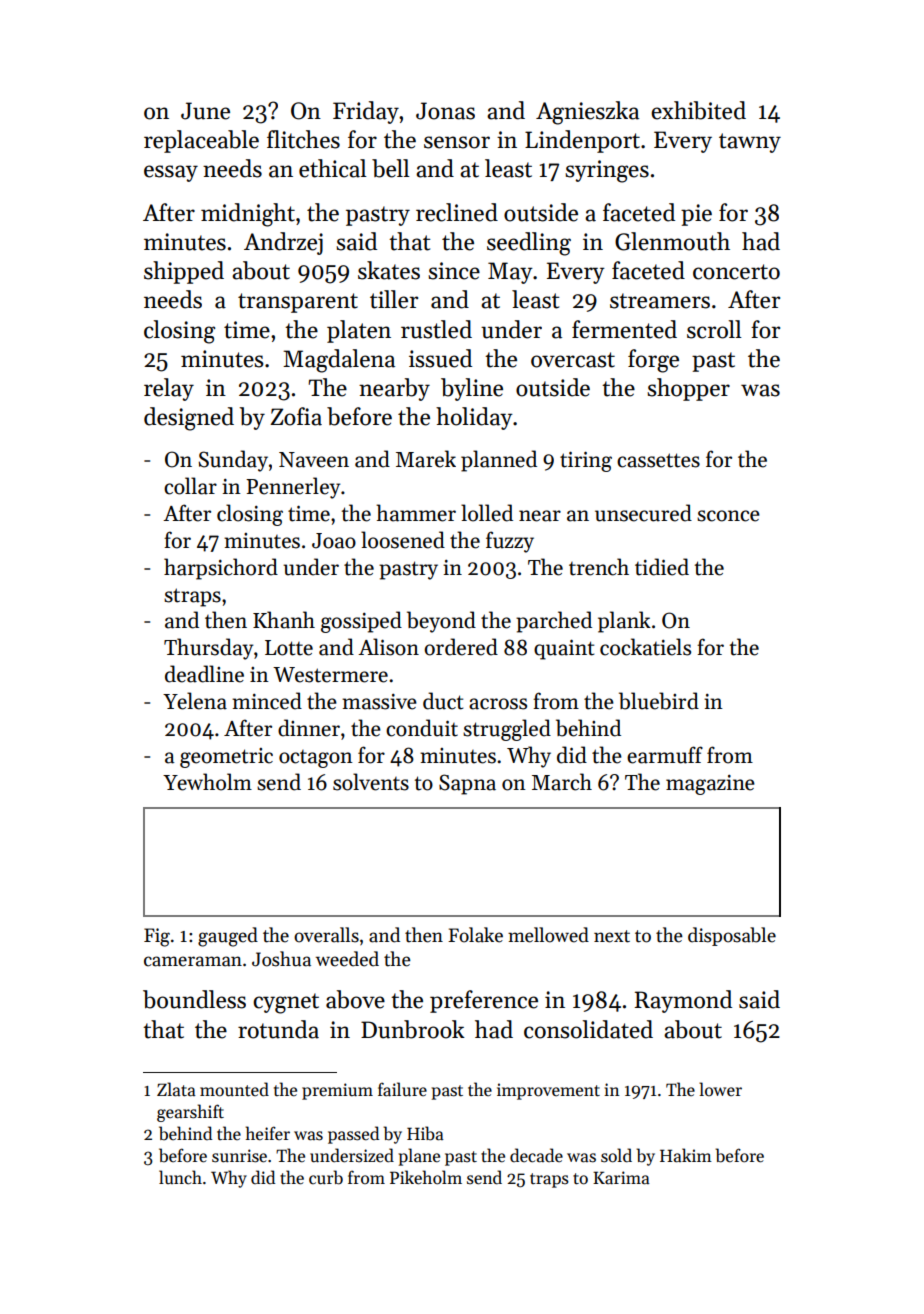  I want to click on Friday, so click(366, 112).
